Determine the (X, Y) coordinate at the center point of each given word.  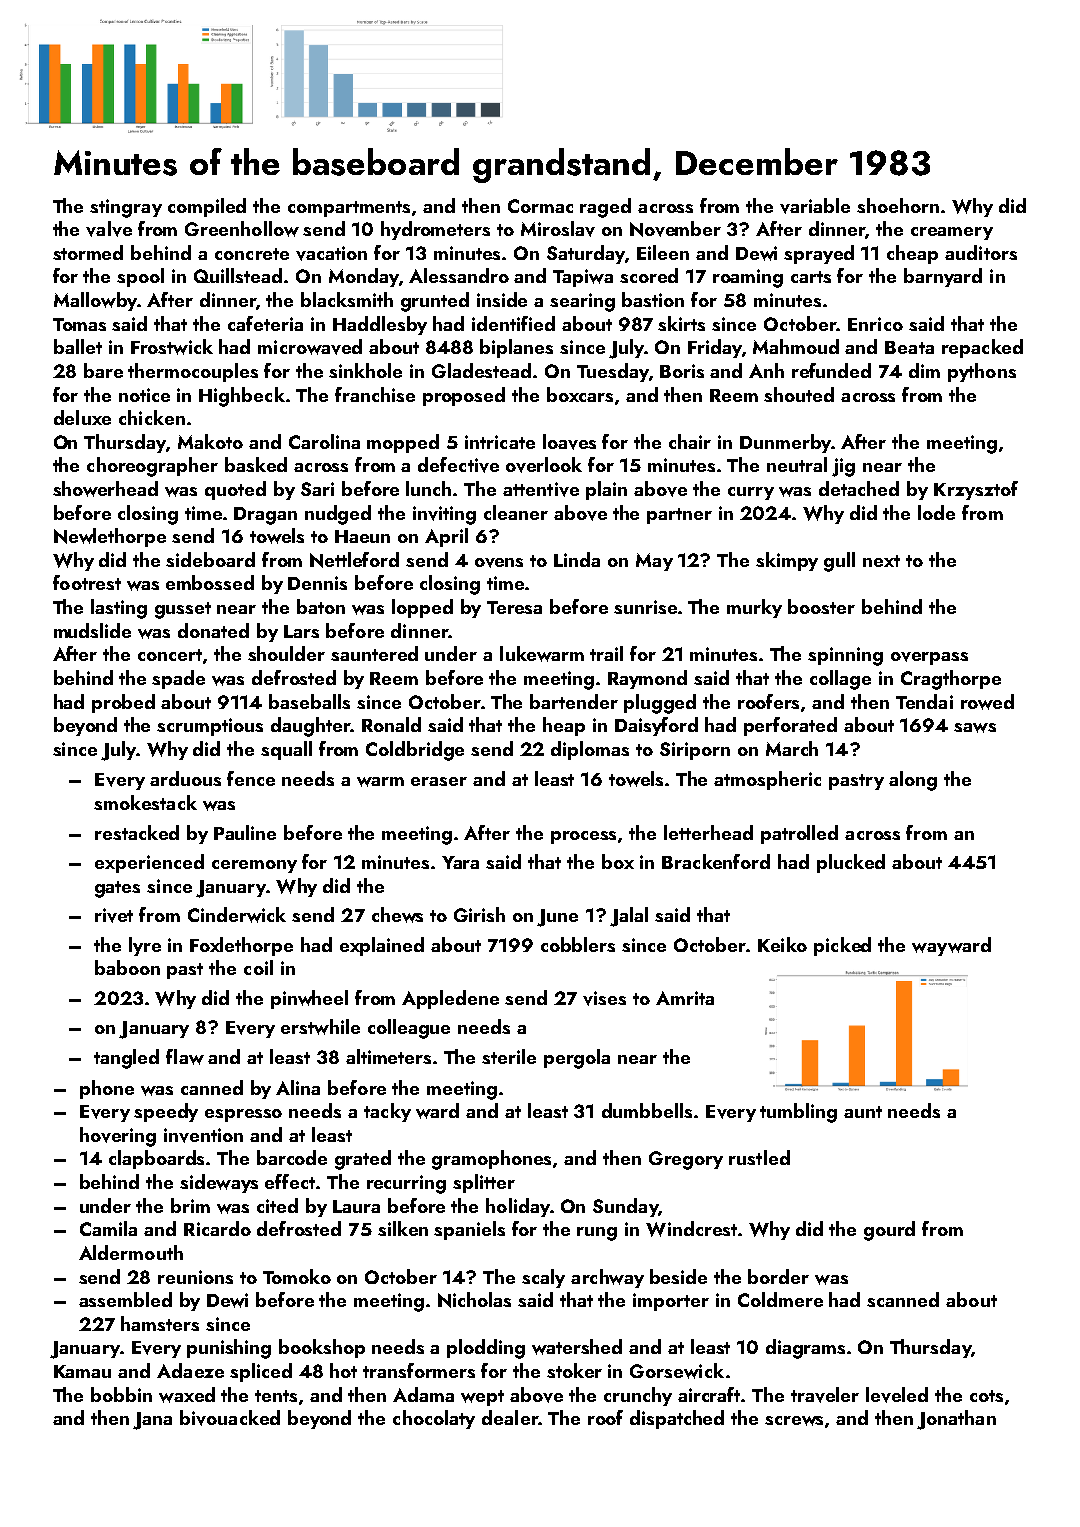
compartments (349, 209)
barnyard (943, 277)
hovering (118, 1137)
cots (986, 1396)
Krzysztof (976, 490)
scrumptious (210, 727)
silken (403, 1228)
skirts (681, 323)
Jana (152, 1421)
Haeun (362, 536)
